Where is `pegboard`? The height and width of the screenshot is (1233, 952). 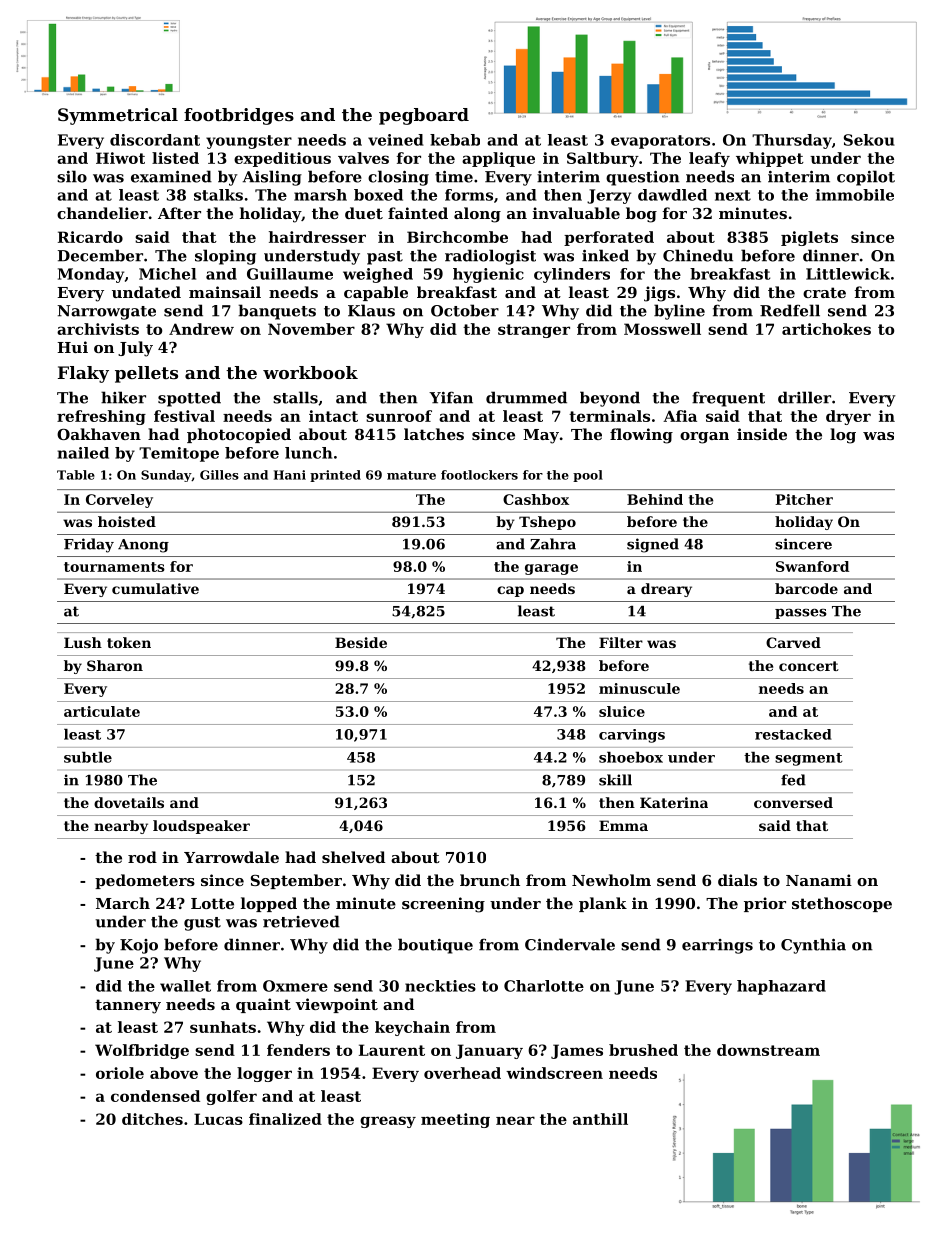
pegboard is located at coordinates (424, 116).
